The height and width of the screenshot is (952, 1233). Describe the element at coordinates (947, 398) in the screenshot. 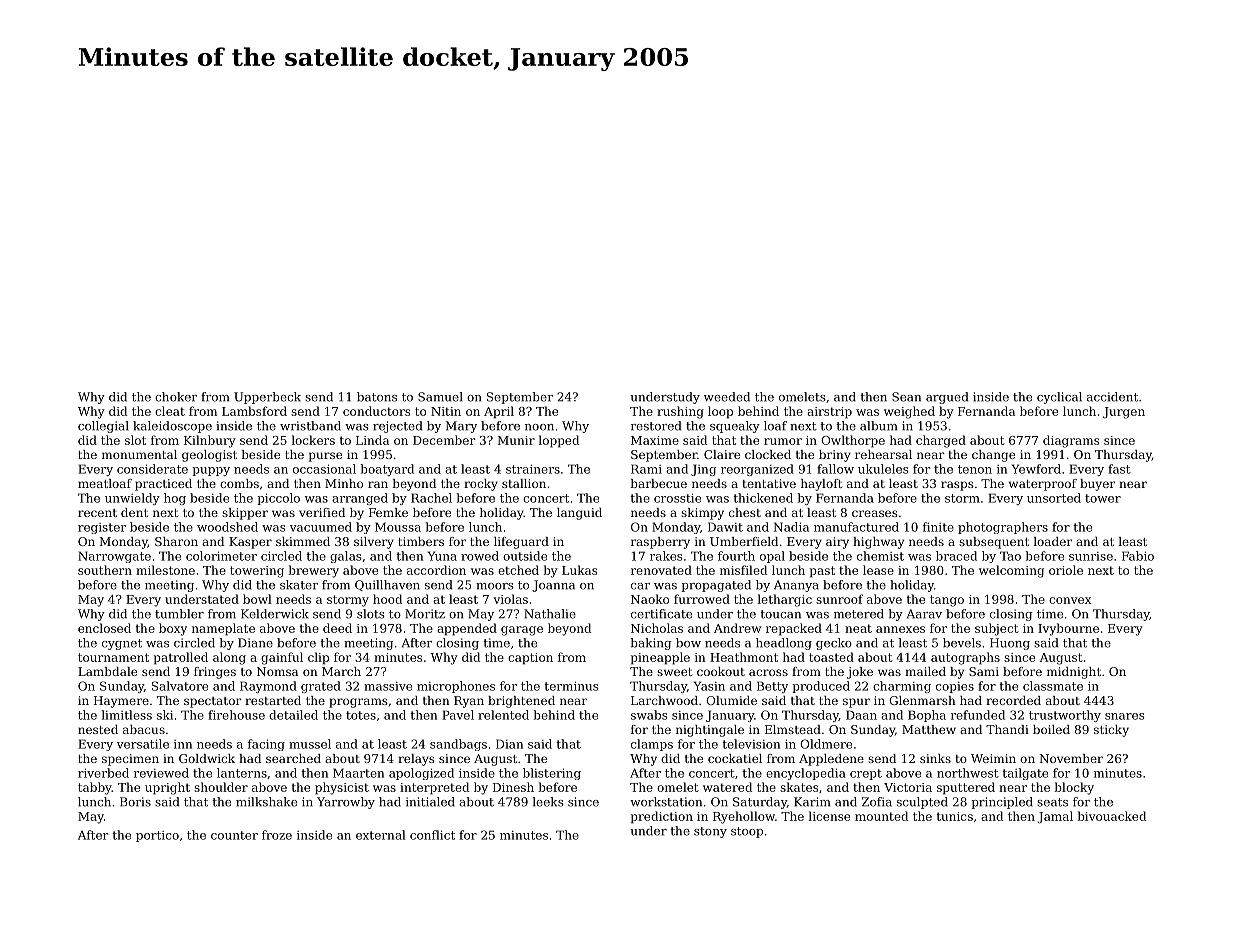

I see `argued` at that location.
